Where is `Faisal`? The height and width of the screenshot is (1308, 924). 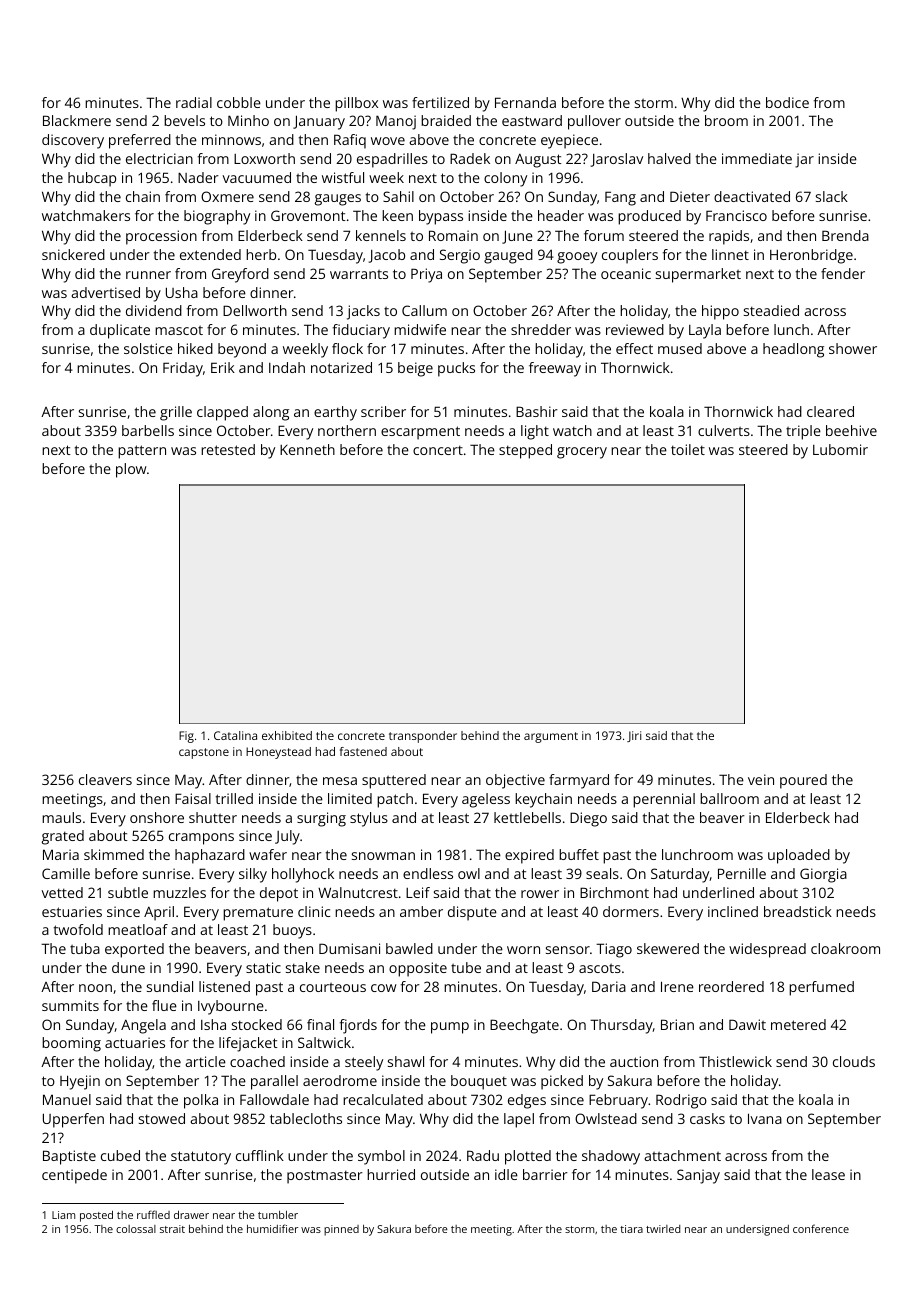 Faisal is located at coordinates (193, 798).
